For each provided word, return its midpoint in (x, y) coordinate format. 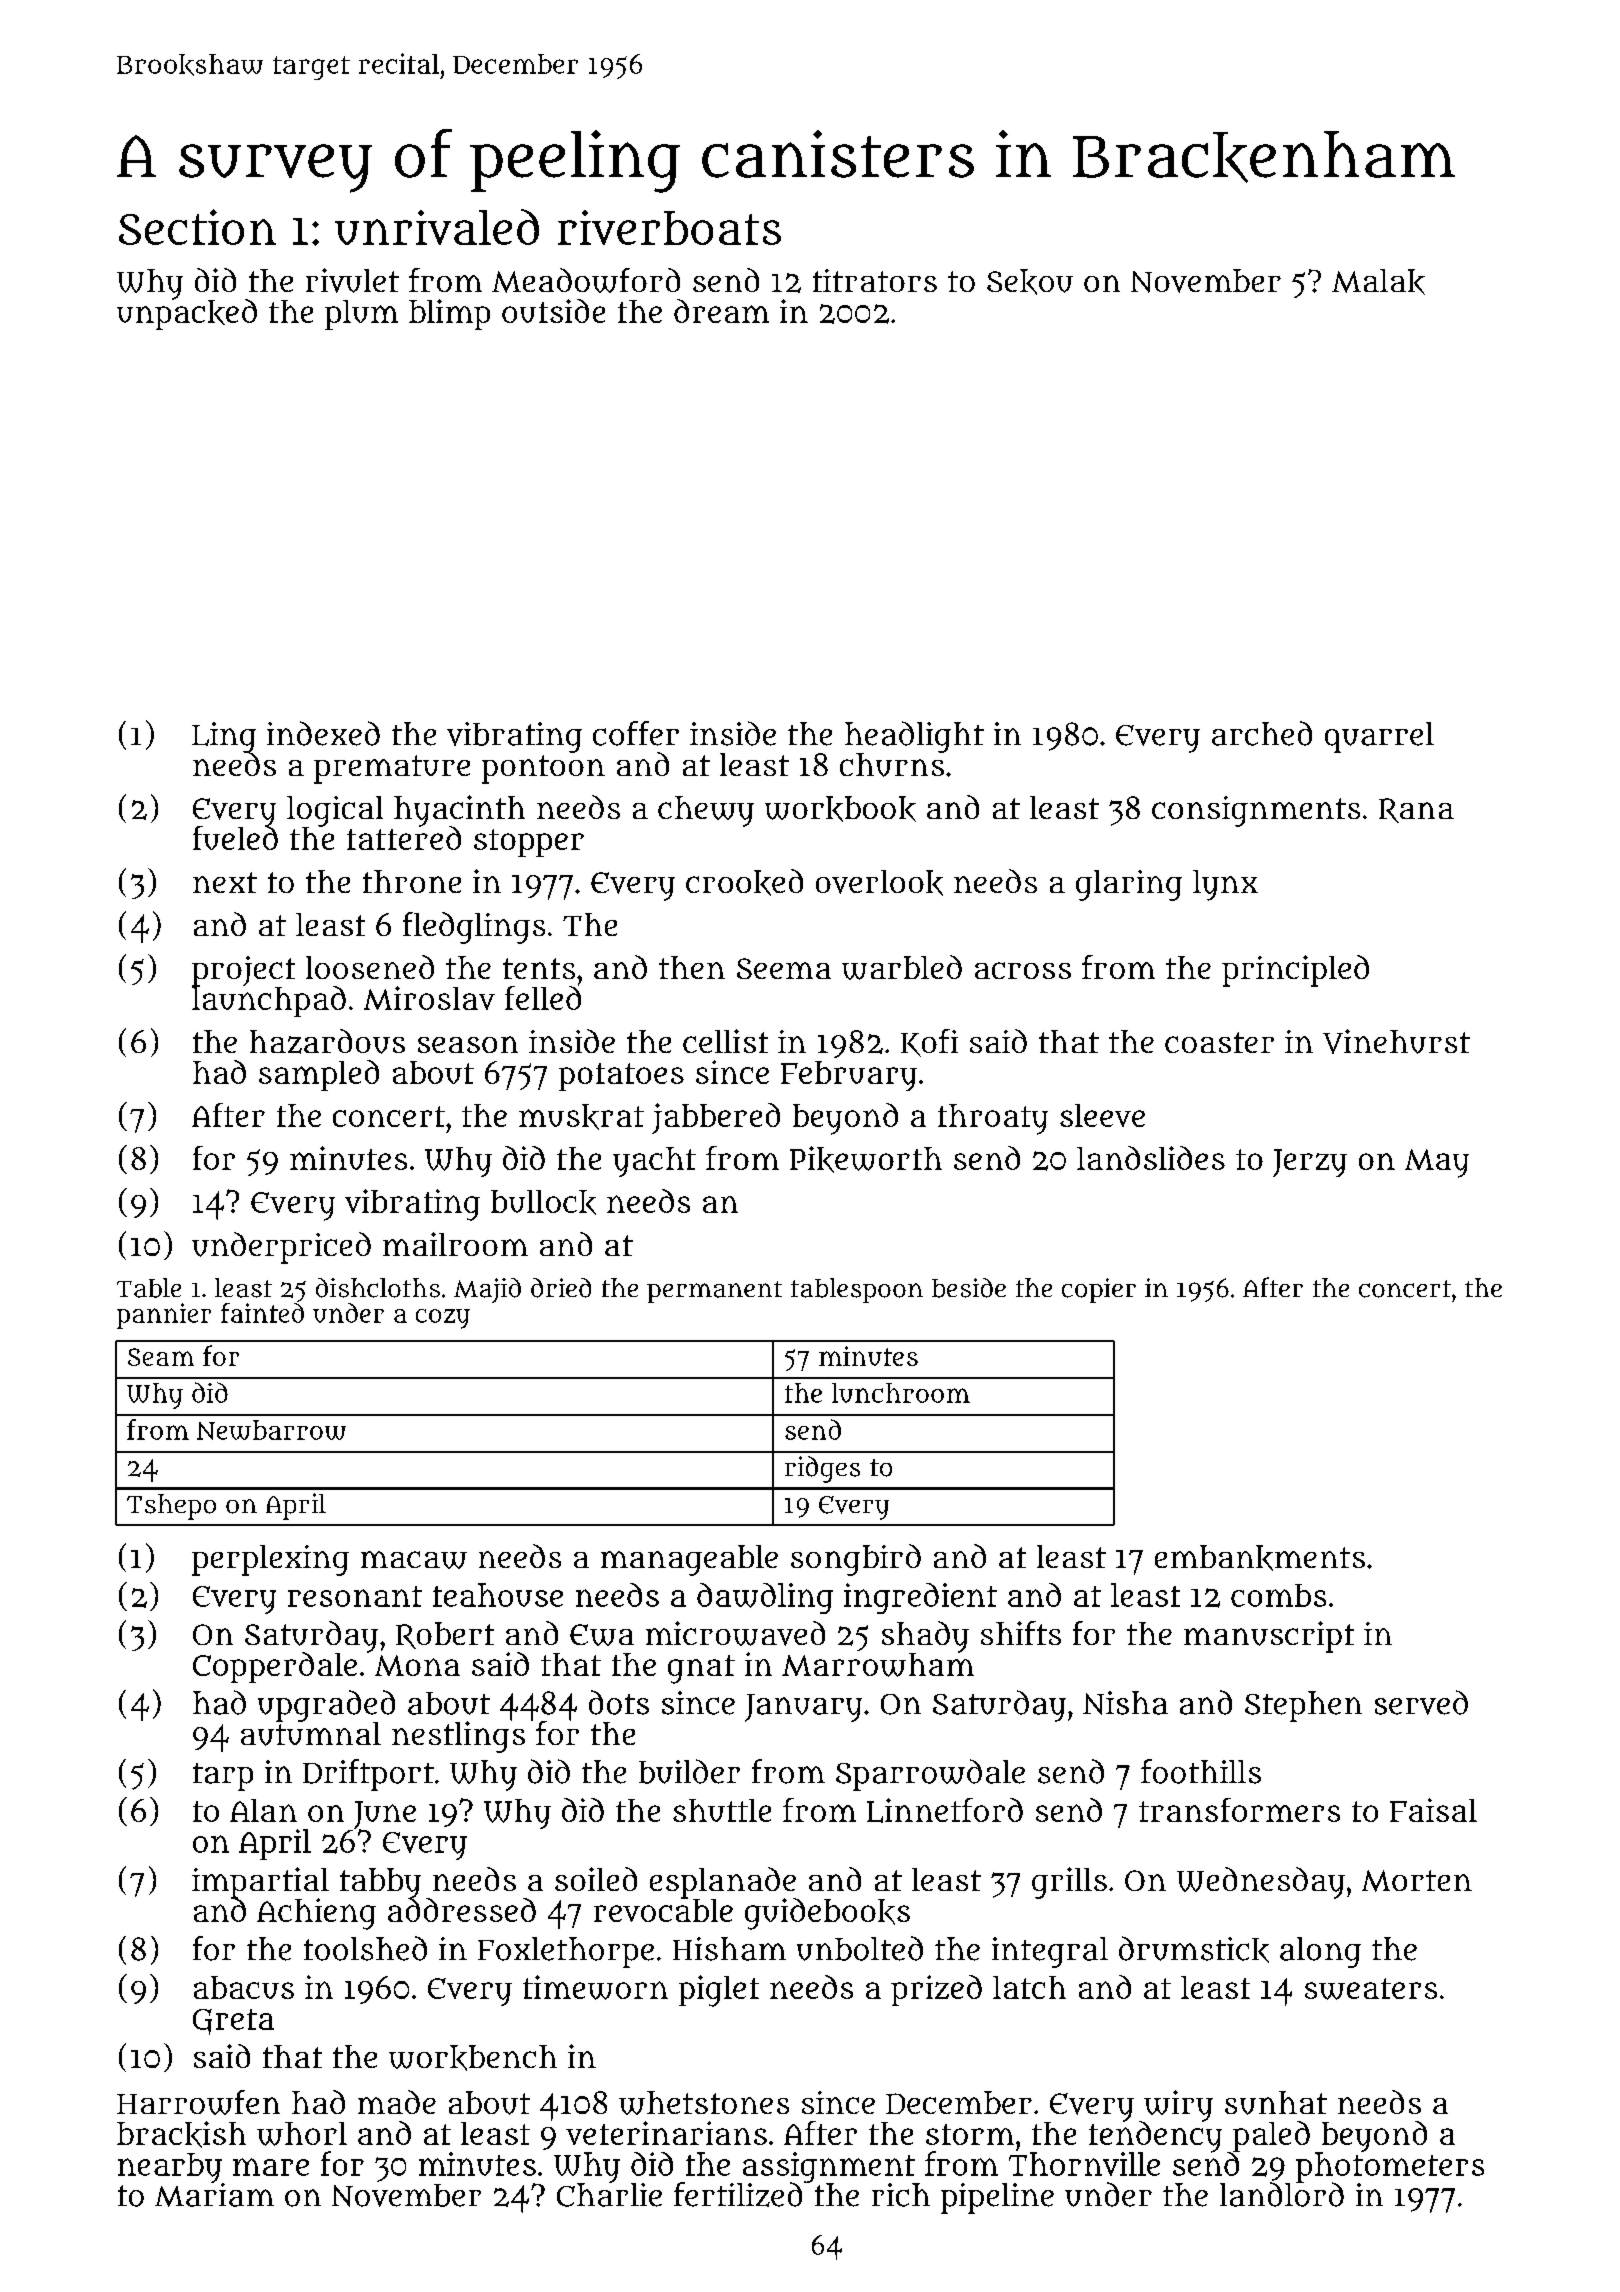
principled (1295, 971)
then (692, 967)
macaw (414, 1560)
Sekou (1030, 282)
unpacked (187, 314)
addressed (462, 1910)
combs (1278, 1595)
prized (936, 1990)
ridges (822, 1469)
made (397, 2102)
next (225, 882)
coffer (636, 733)
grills (1069, 1883)
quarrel (1379, 737)
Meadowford (586, 280)
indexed (323, 733)
